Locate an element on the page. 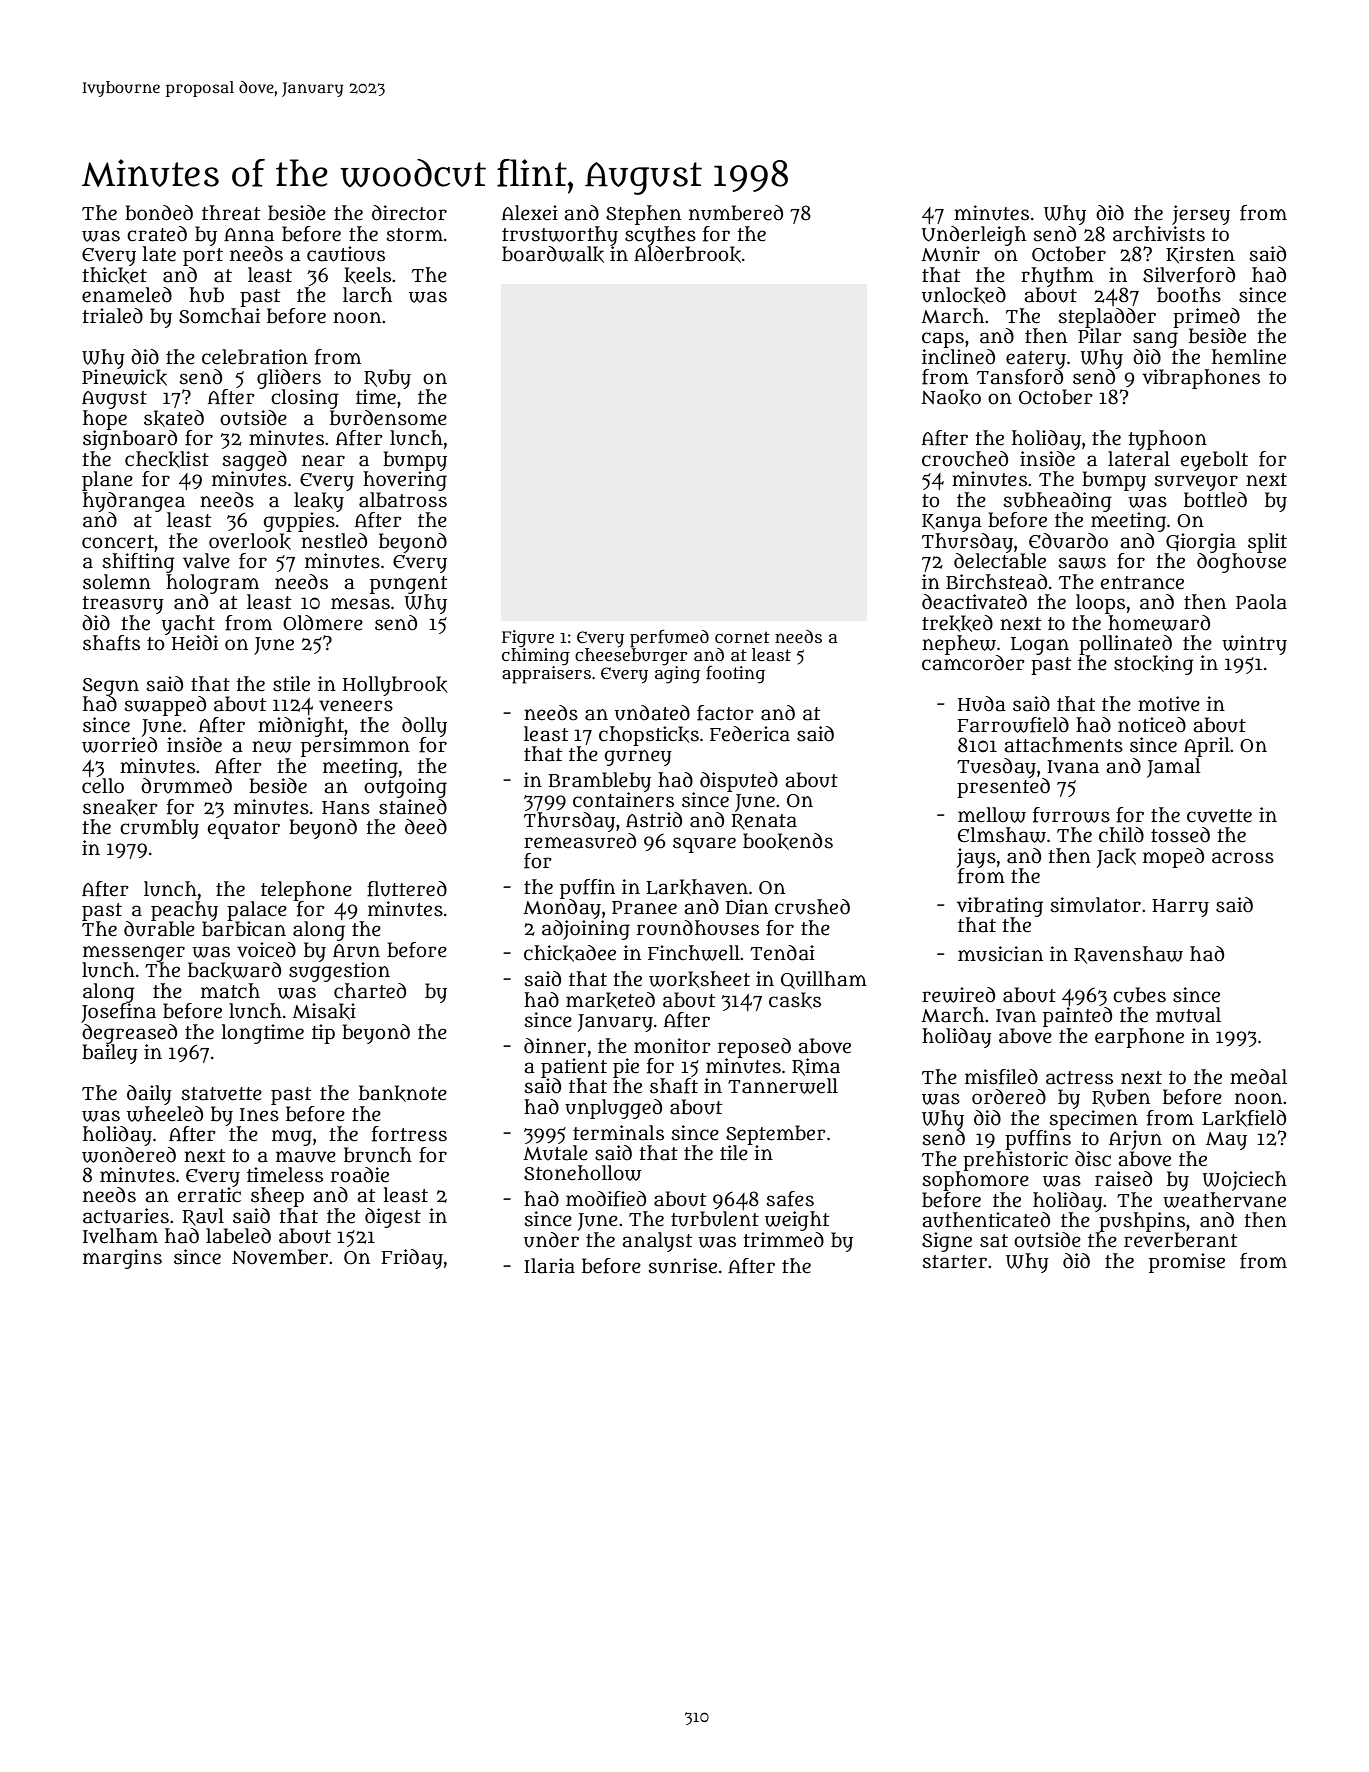 The image size is (1369, 1772). celebration is located at coordinates (255, 357).
